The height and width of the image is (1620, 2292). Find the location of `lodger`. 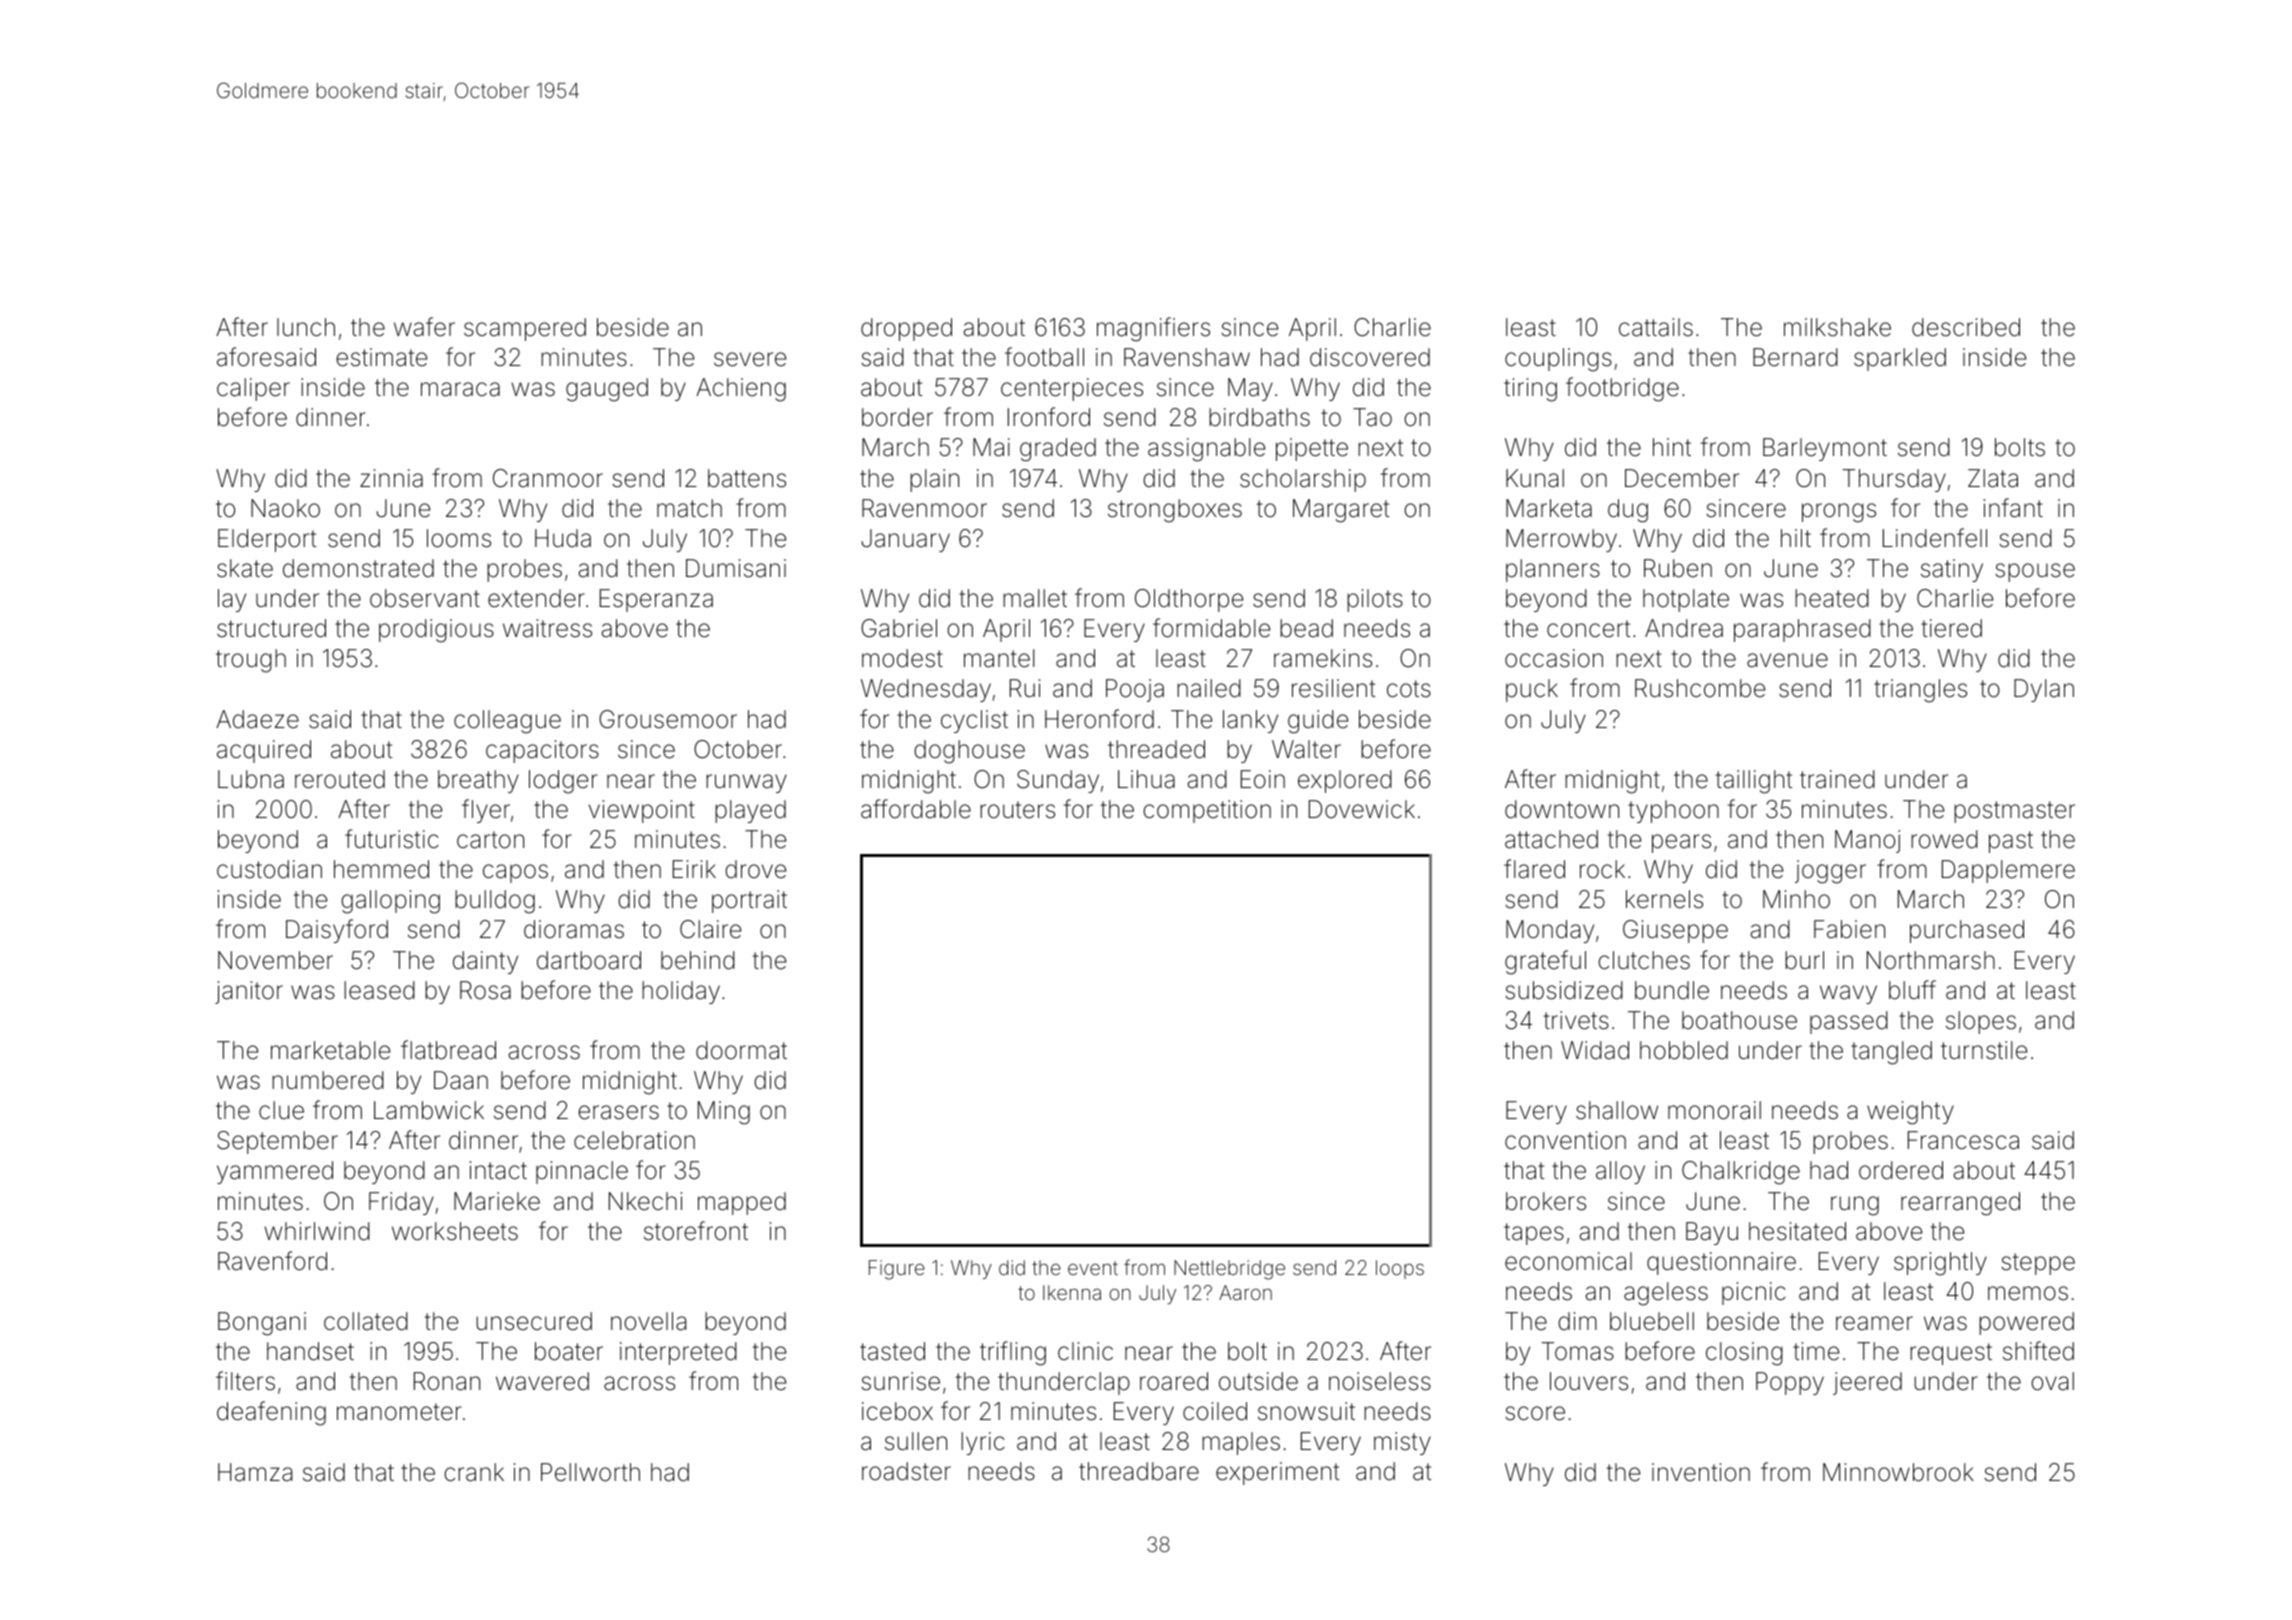

lodger is located at coordinates (563, 782).
